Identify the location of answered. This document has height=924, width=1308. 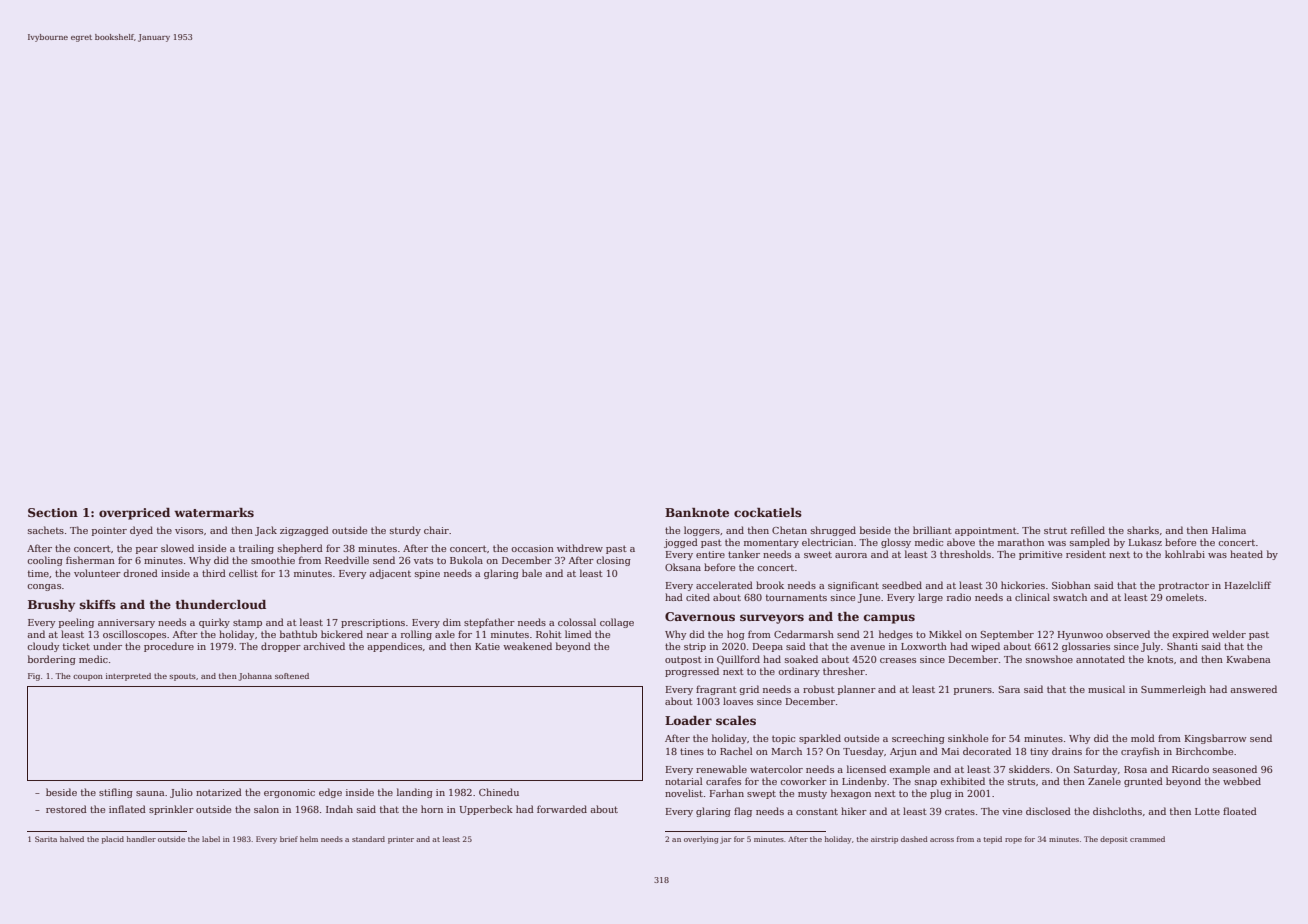
(1253, 689).
